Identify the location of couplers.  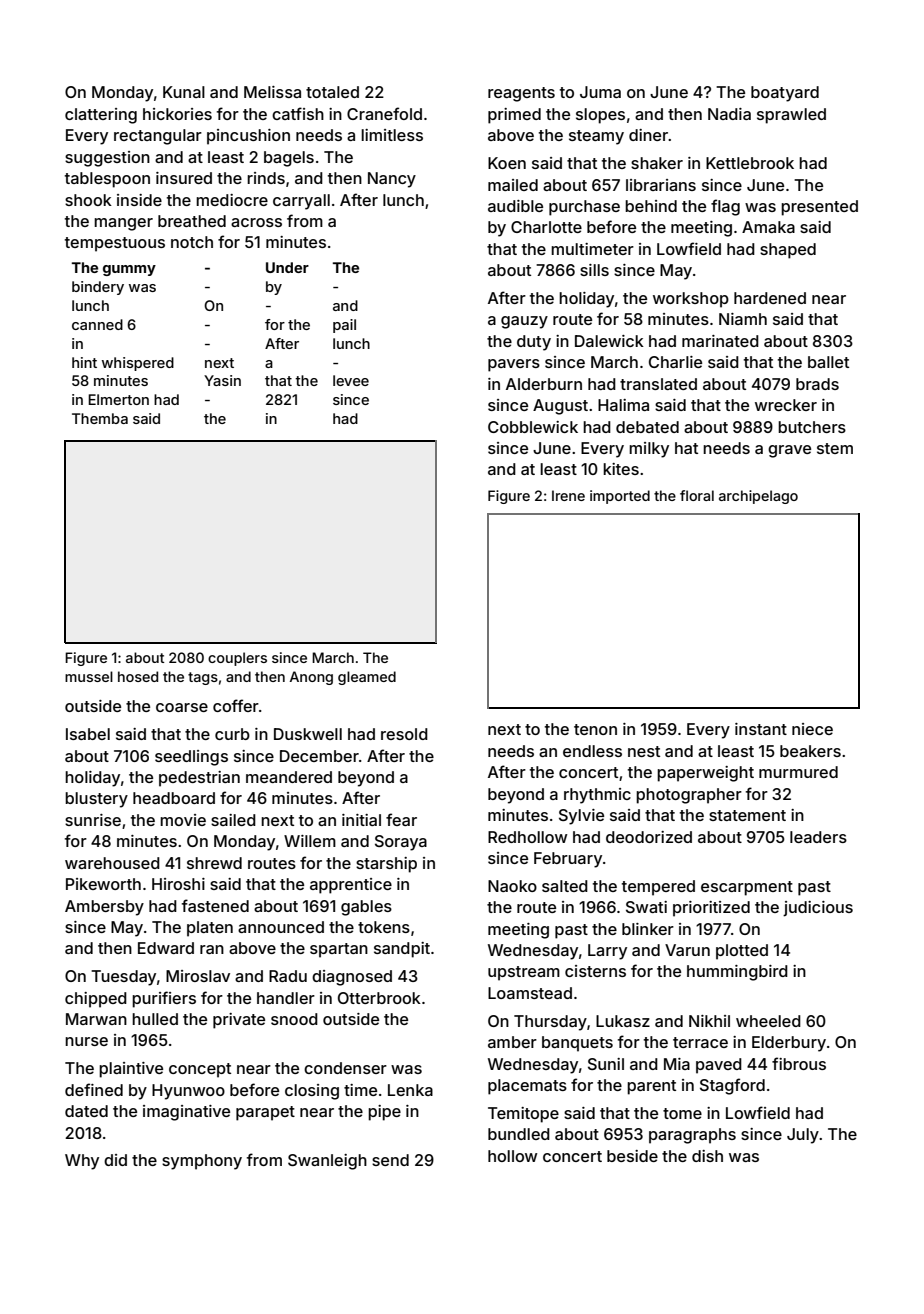
(237, 659).
